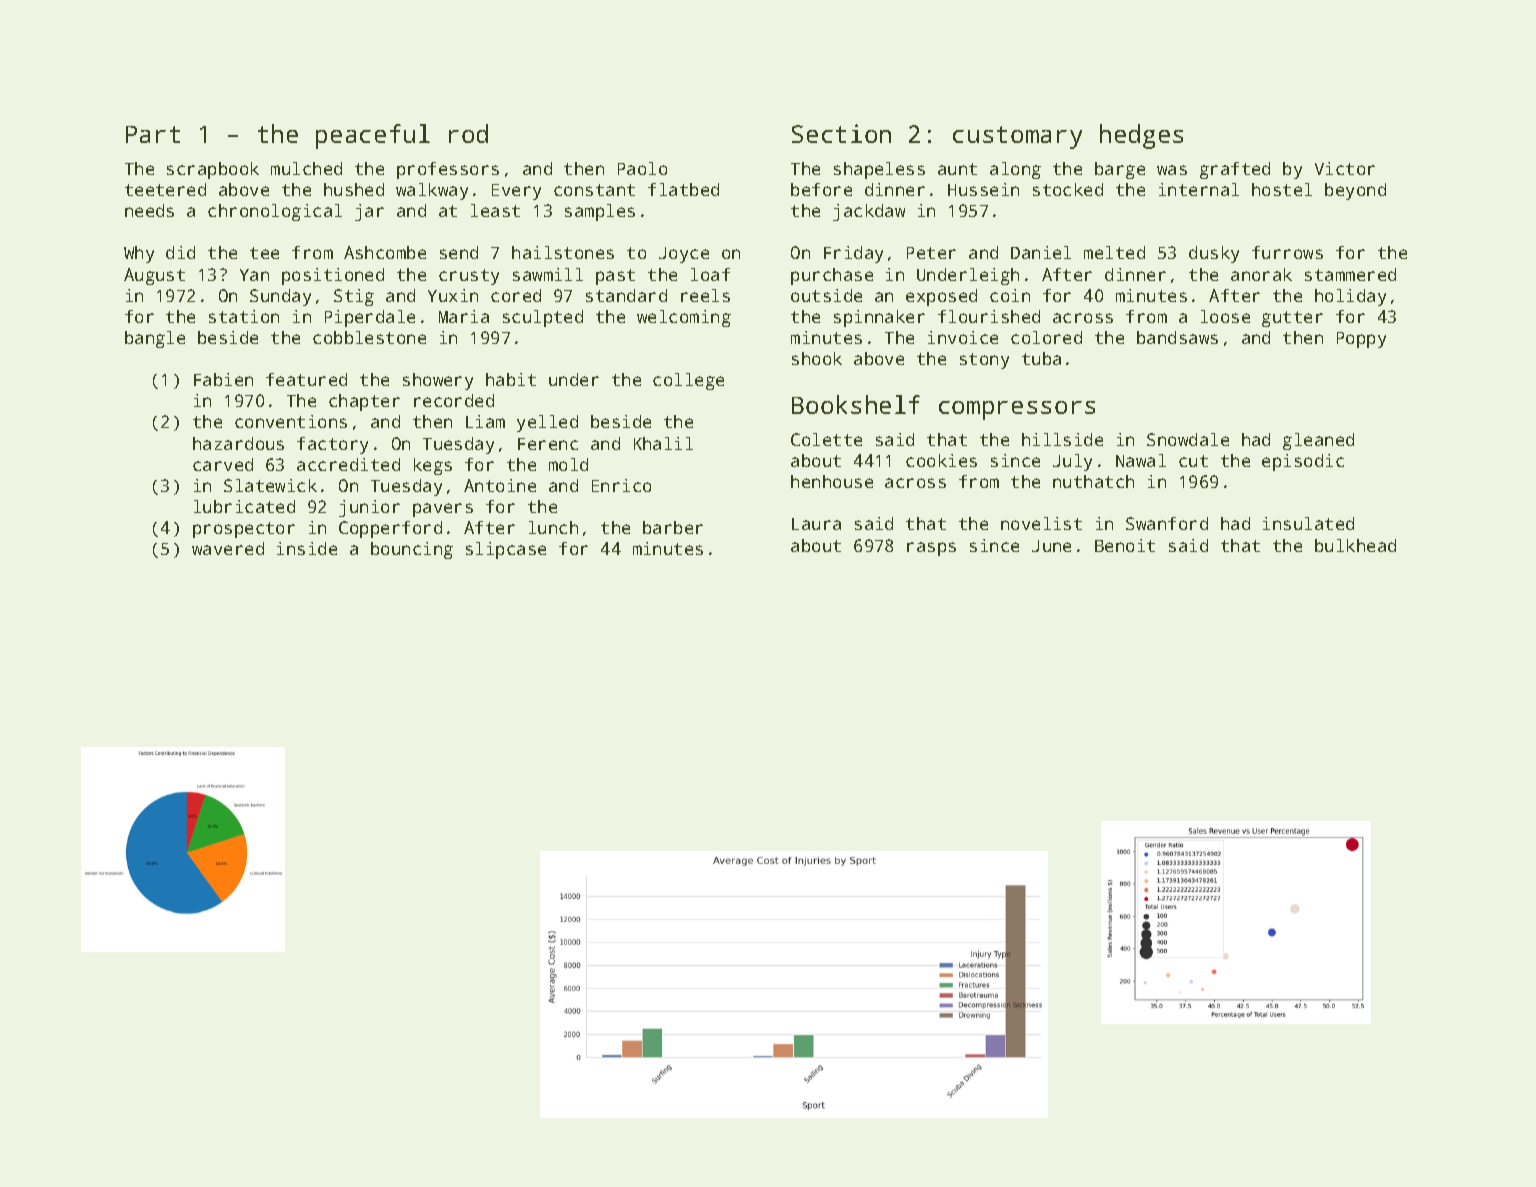 This screenshot has width=1536, height=1187. I want to click on tuba, so click(1041, 358).
